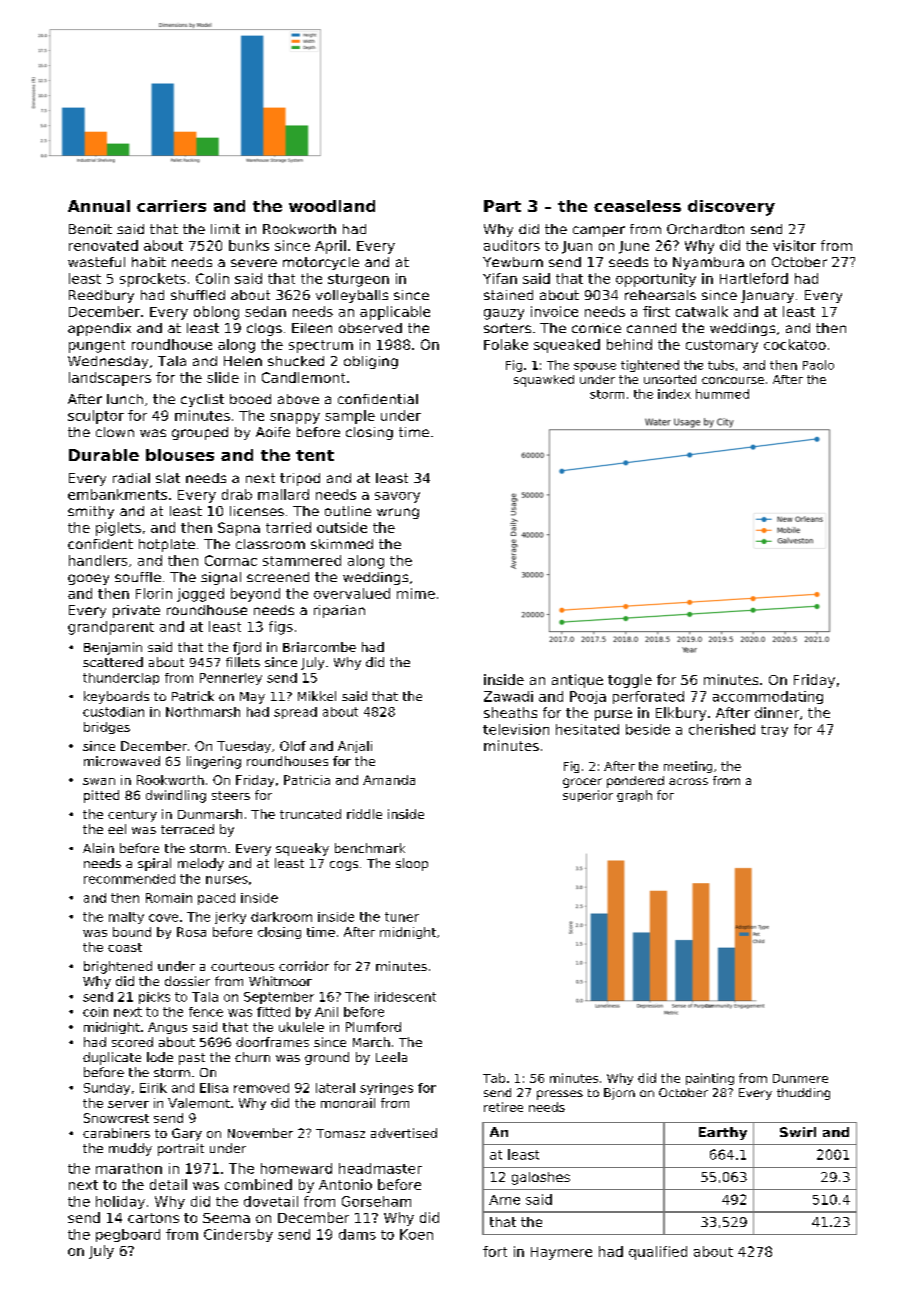 This screenshot has height=1308, width=924. Describe the element at coordinates (283, 494) in the screenshot. I see `mallard` at that location.
